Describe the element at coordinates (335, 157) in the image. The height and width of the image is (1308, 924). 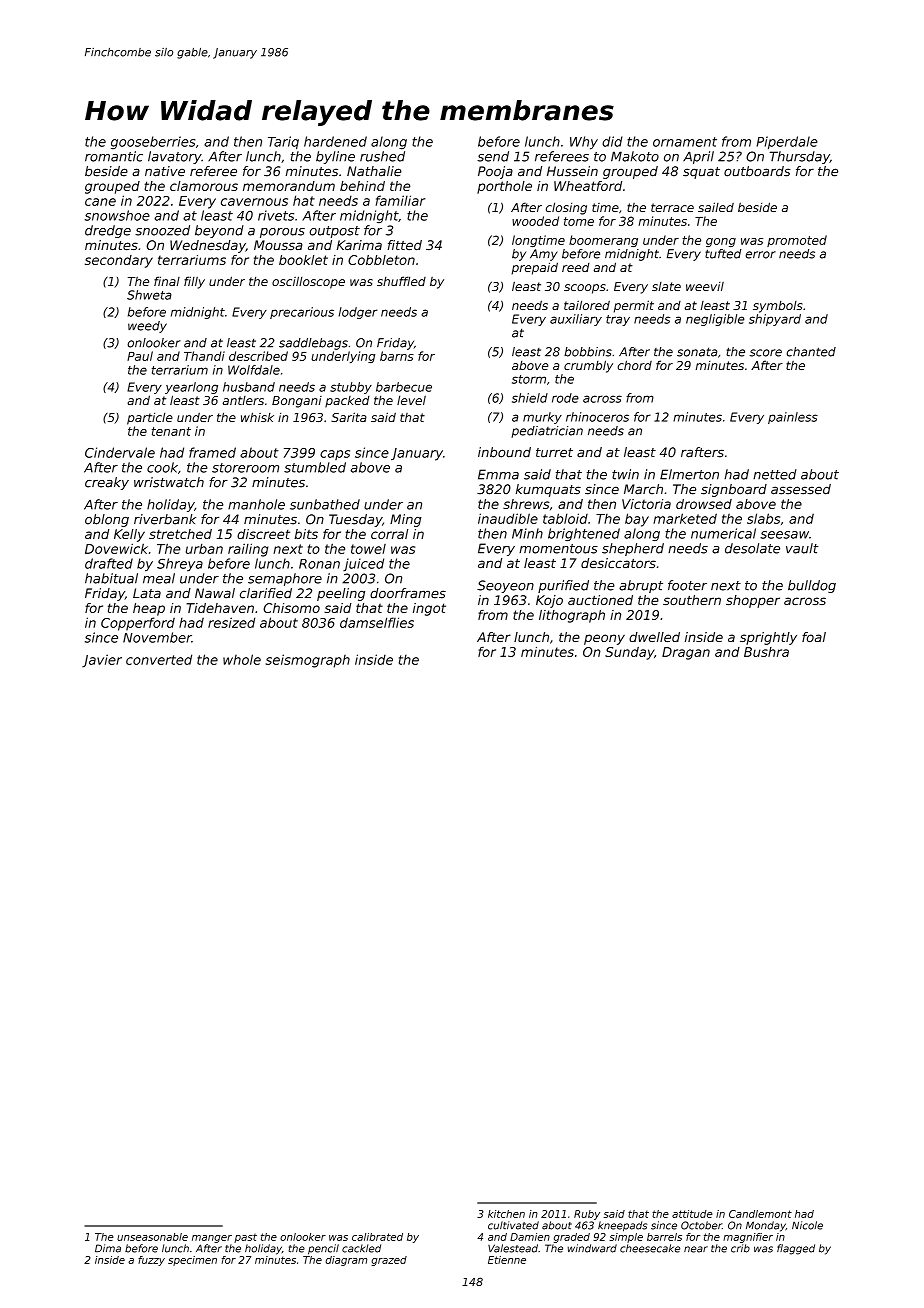
I see `byline` at that location.
